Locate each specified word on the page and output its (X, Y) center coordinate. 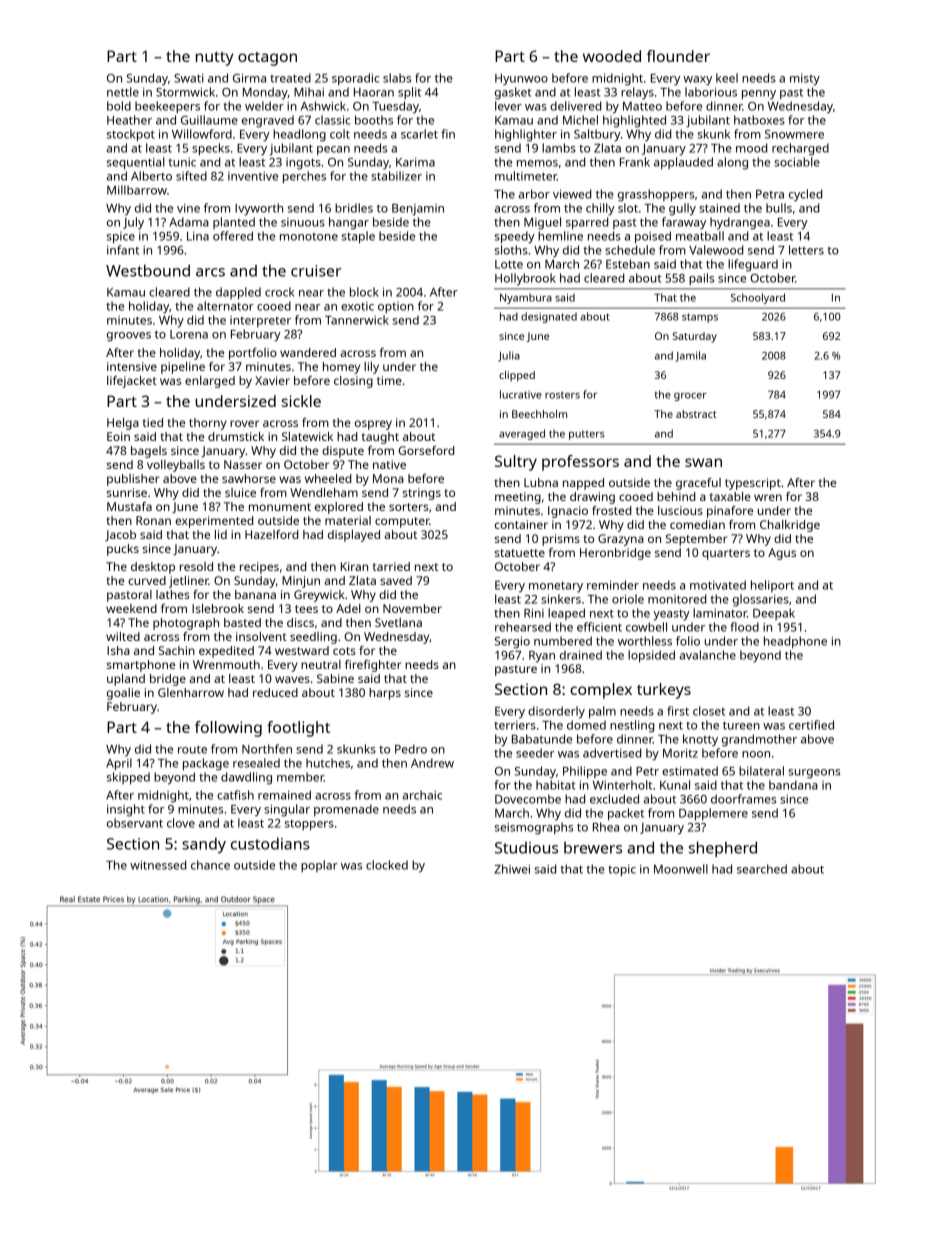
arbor (534, 194)
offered (233, 236)
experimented (214, 522)
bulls (779, 208)
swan (703, 462)
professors (580, 463)
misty (805, 80)
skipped (128, 778)
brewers (593, 848)
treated (290, 78)
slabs (397, 78)
